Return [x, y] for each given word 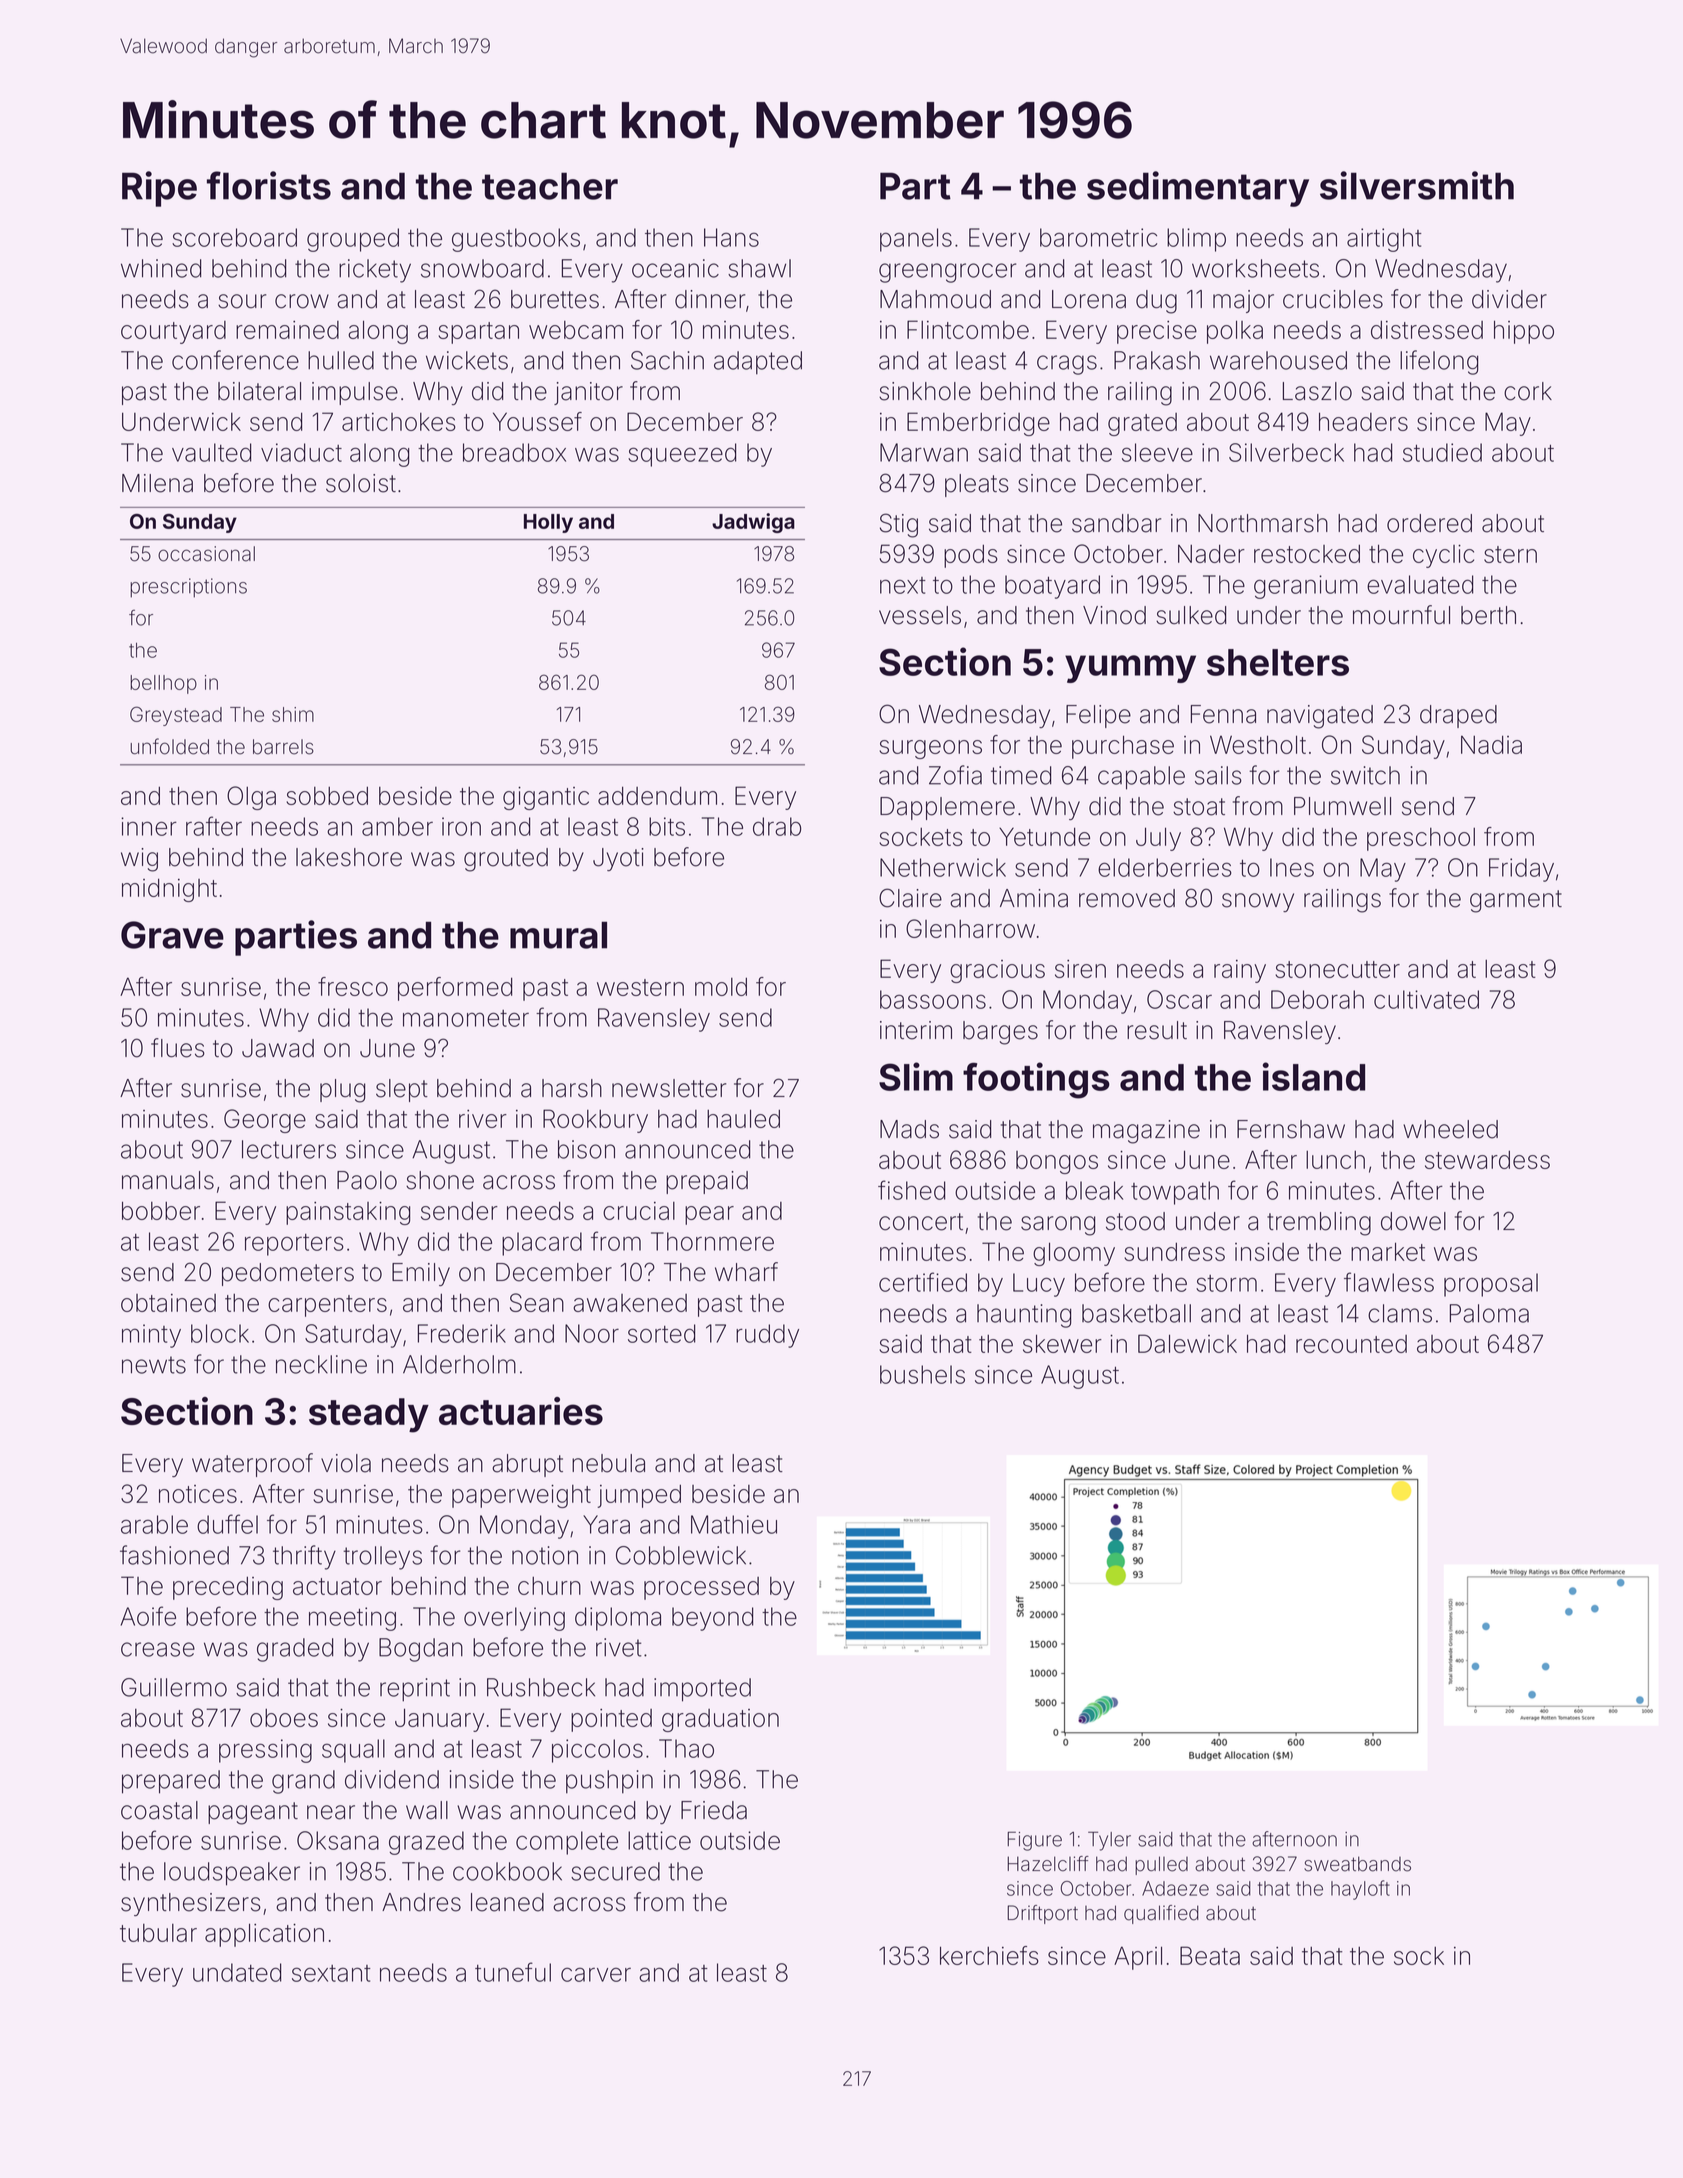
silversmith [1417, 185]
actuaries [521, 1411]
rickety [375, 271]
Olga [251, 798]
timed [1021, 775]
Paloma [1489, 1313]
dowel [1413, 1221]
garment [1516, 901]
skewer [1062, 1344]
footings [1036, 1080]
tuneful [513, 1972]
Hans [731, 237]
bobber [161, 1211]
